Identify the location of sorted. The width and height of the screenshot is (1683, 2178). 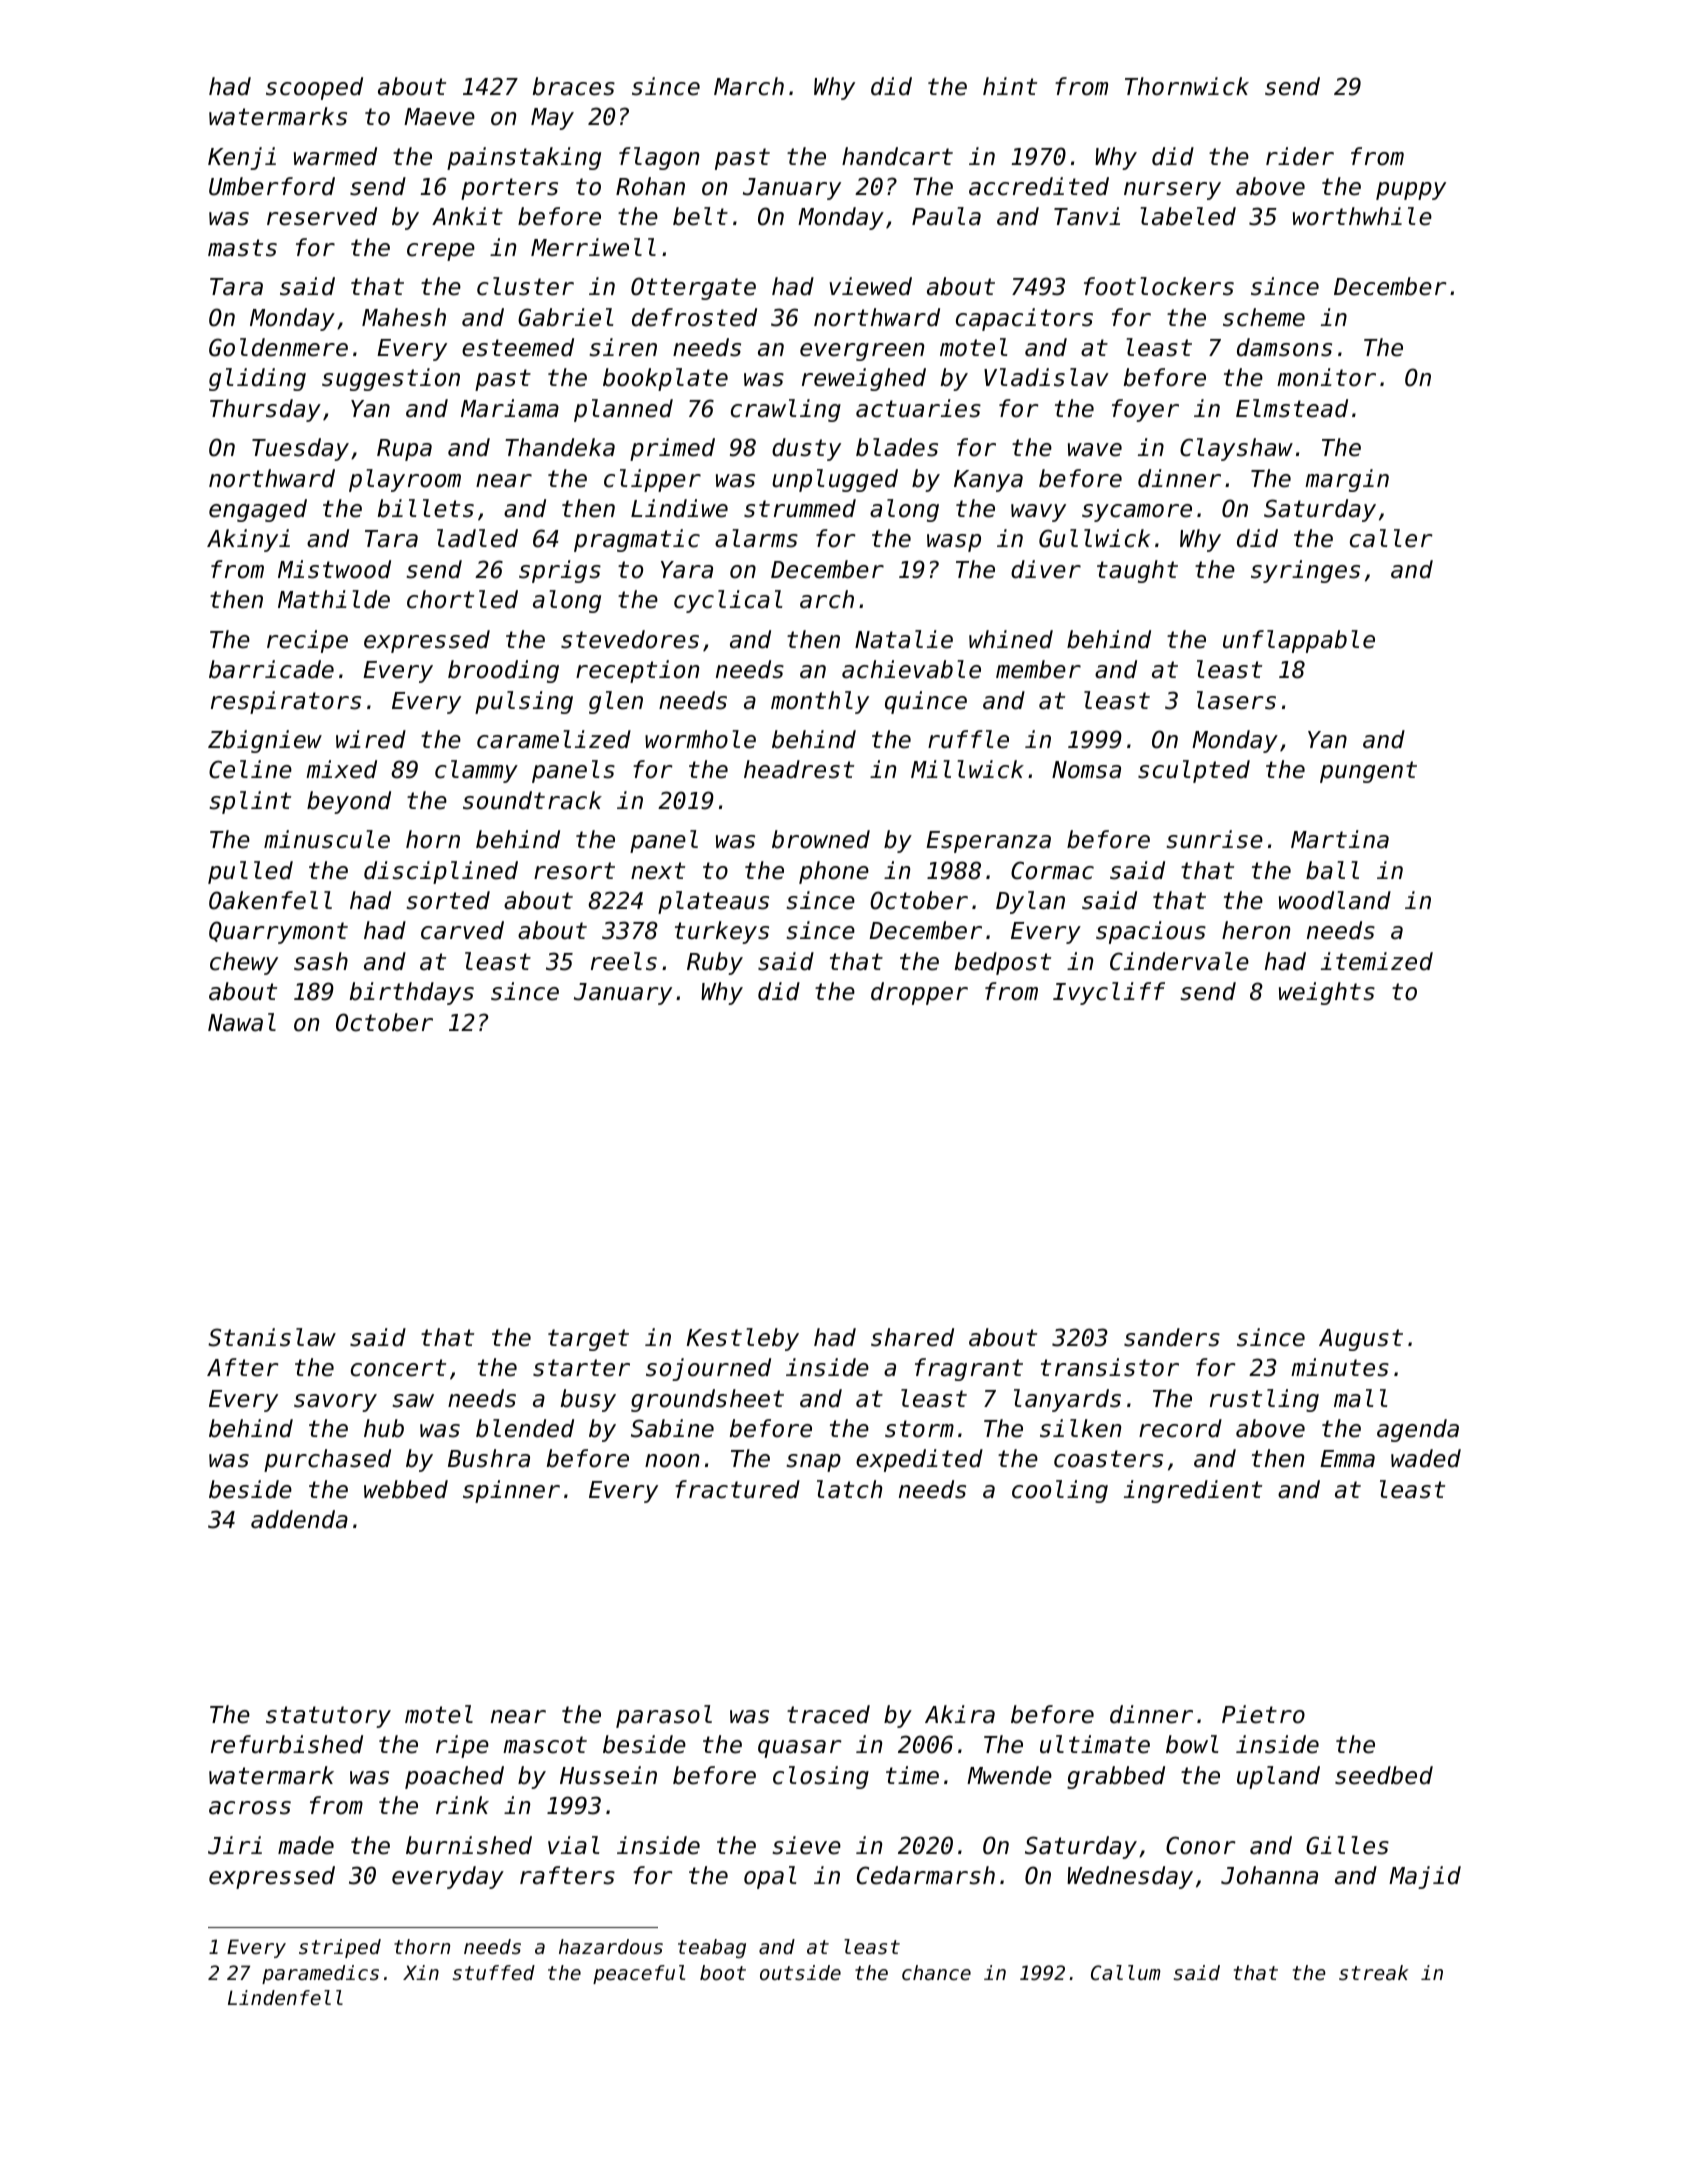
(448, 900).
